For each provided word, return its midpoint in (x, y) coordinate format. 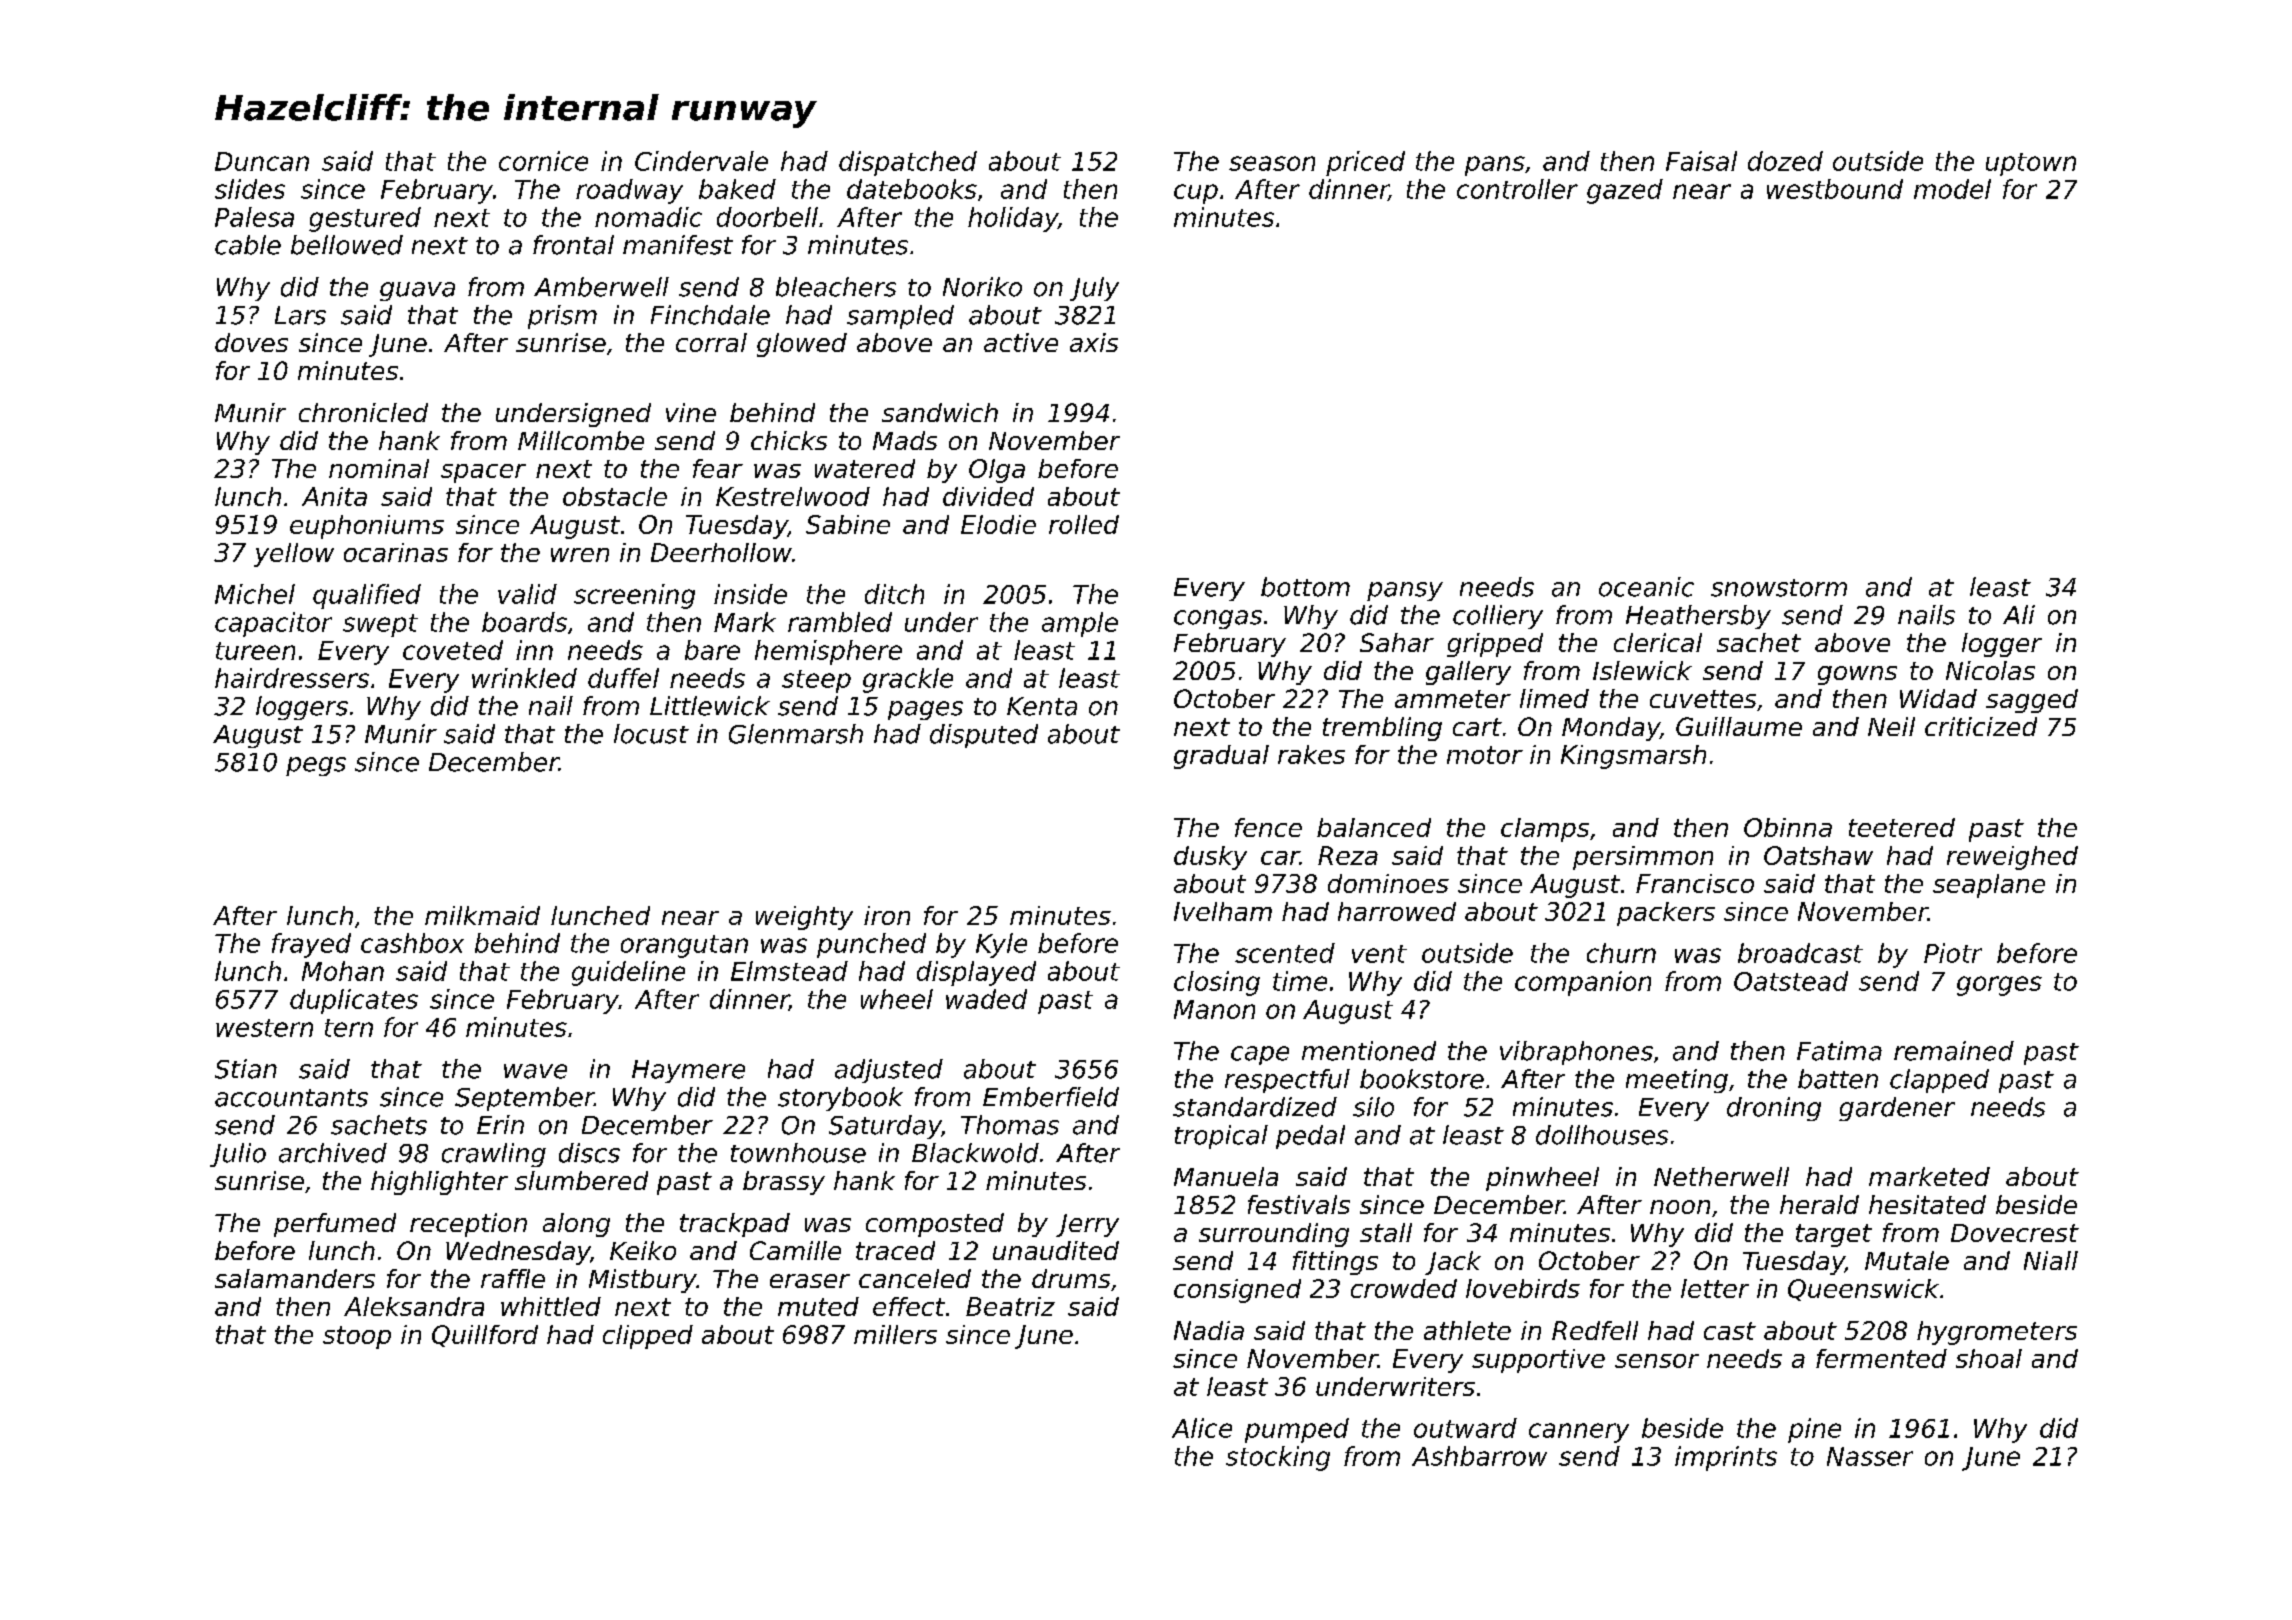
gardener (1897, 1109)
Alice (1202, 1428)
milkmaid (482, 915)
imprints (1726, 1458)
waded (986, 999)
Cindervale (701, 161)
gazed (1625, 191)
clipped (648, 1337)
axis (1094, 342)
